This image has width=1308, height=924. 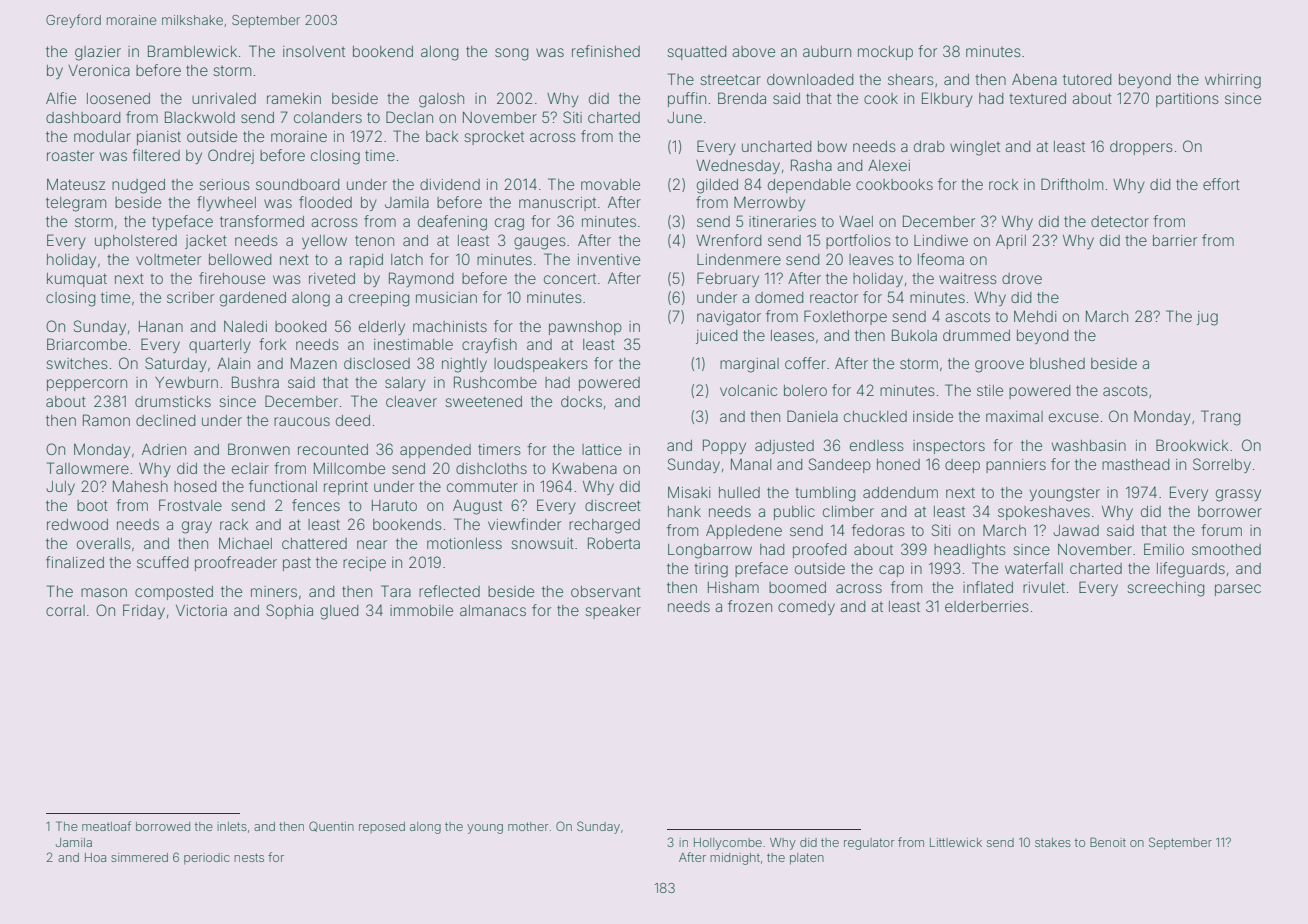 What do you see at coordinates (1076, 530) in the image?
I see `Jawad` at bounding box center [1076, 530].
